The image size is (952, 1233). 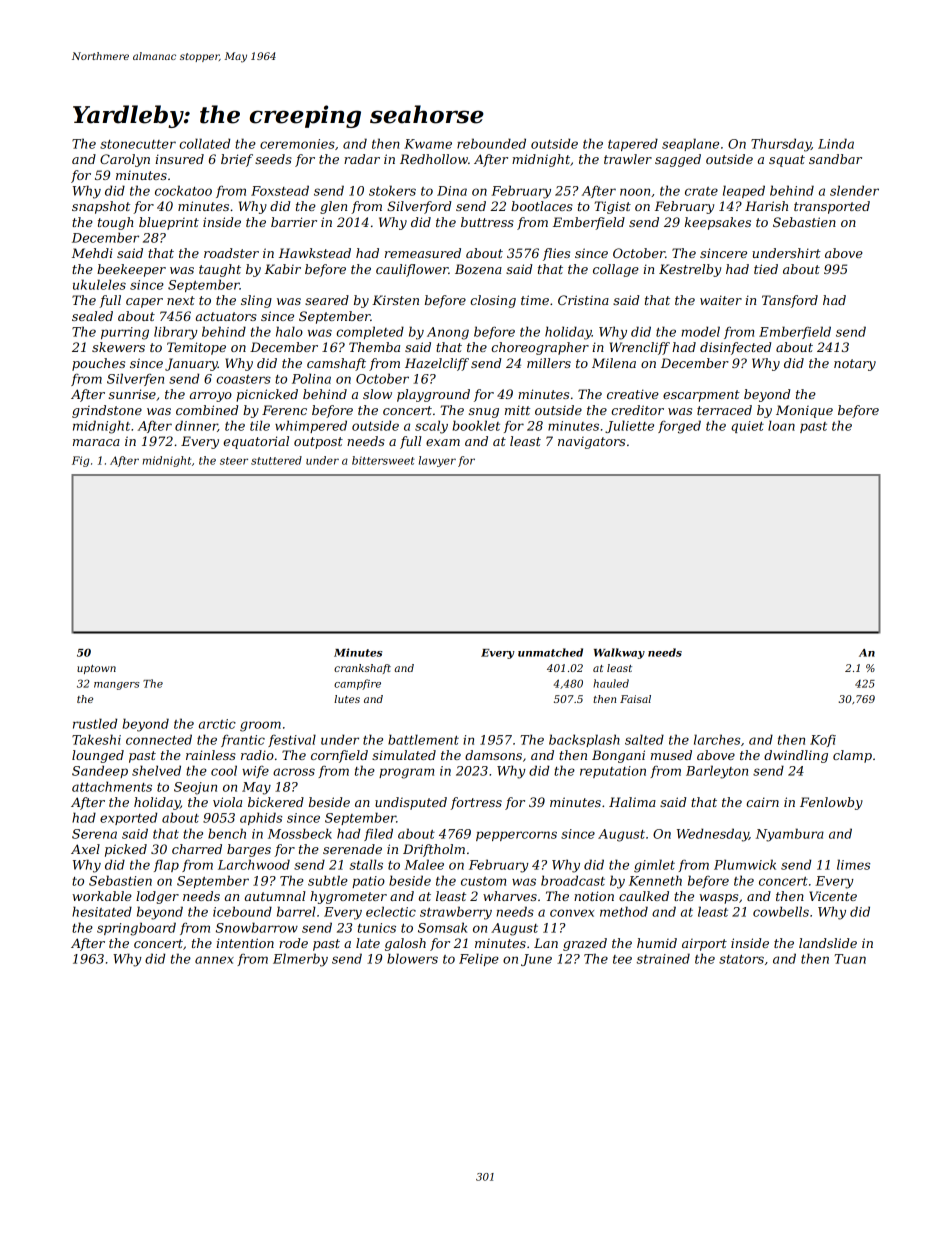 What do you see at coordinates (214, 960) in the image?
I see `annex` at bounding box center [214, 960].
